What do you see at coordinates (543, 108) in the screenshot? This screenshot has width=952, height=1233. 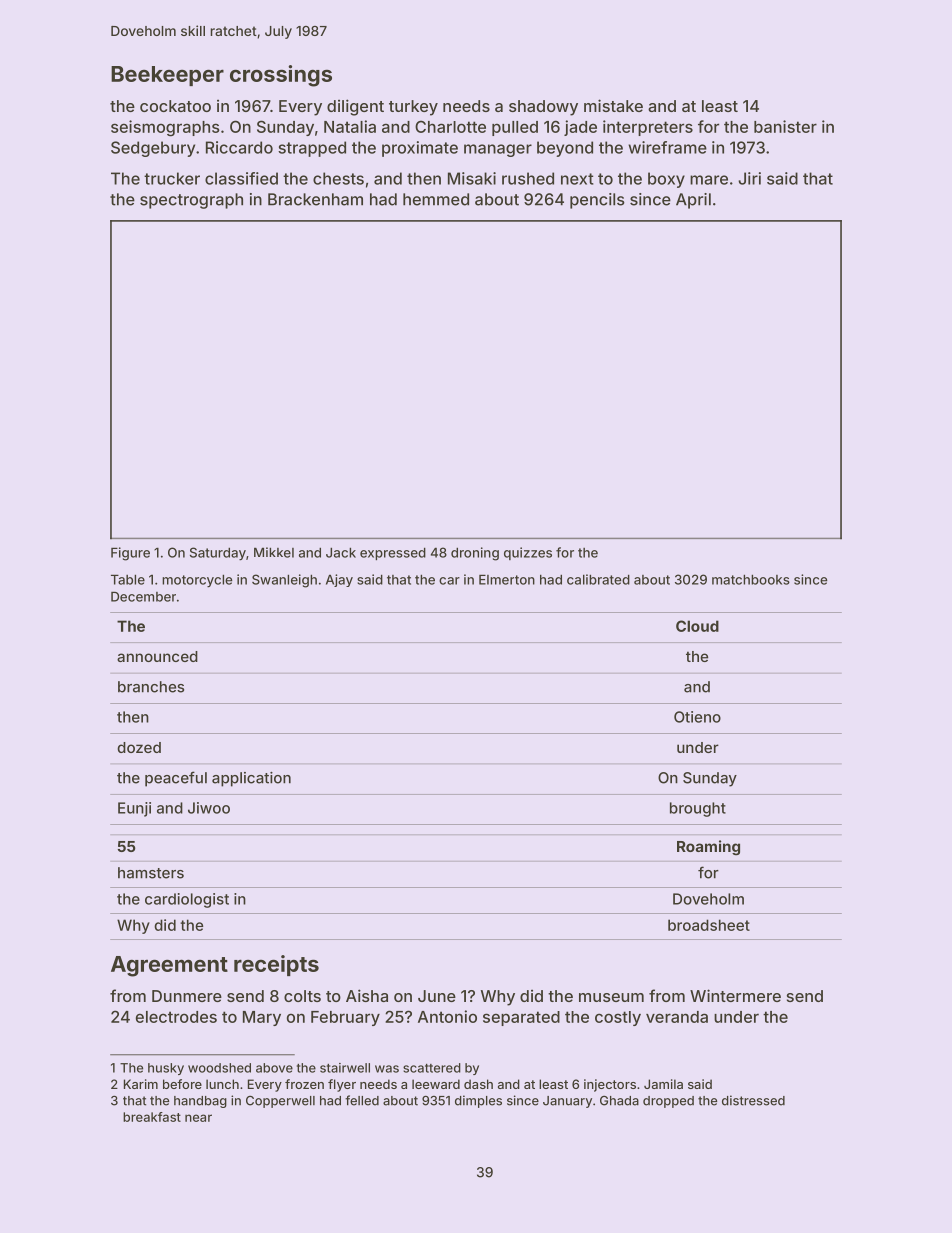 I see `shadowy` at bounding box center [543, 108].
